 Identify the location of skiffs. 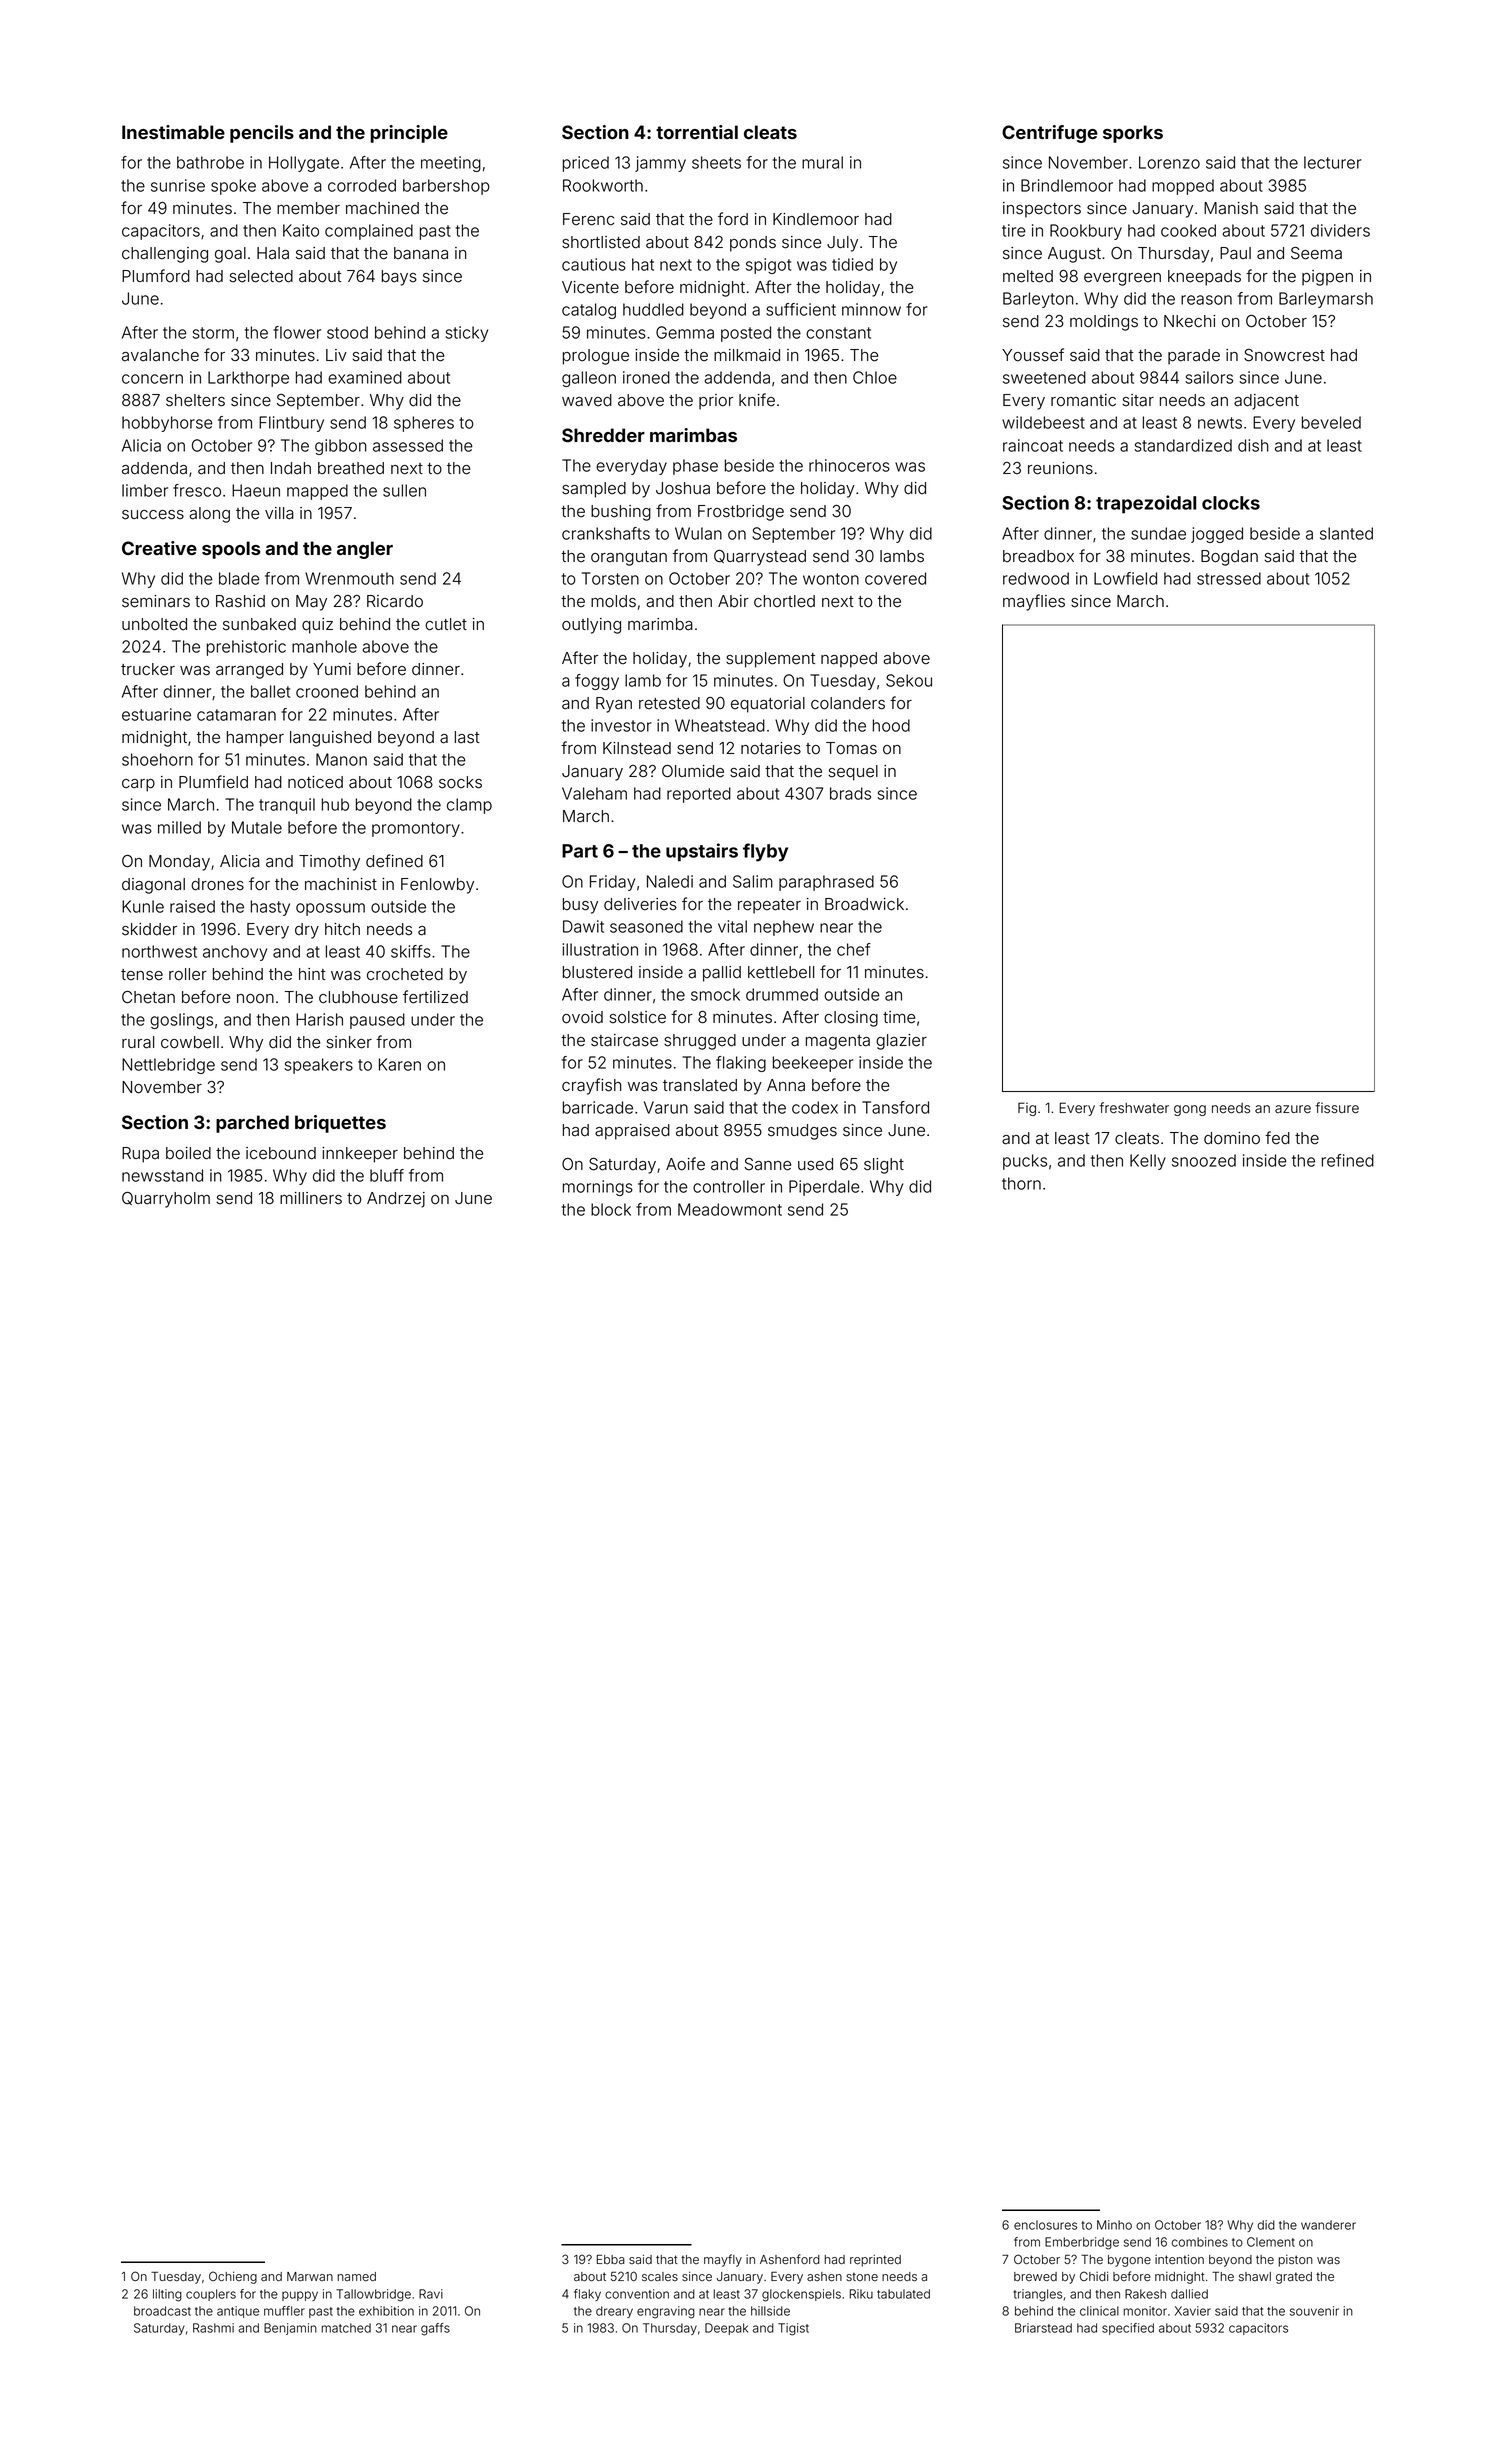
(411, 951).
